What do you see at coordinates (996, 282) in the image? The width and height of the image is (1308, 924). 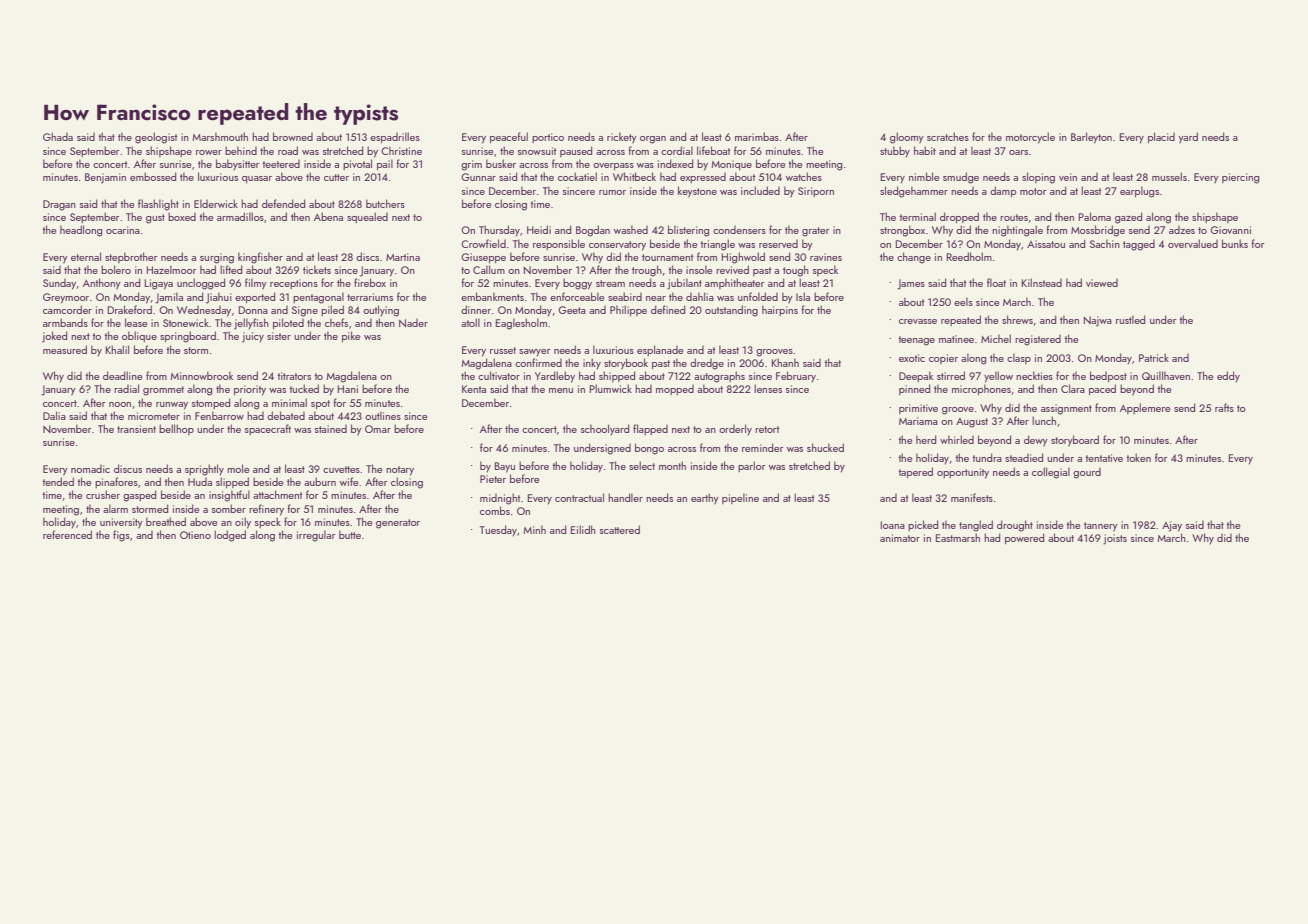 I see `float` at bounding box center [996, 282].
